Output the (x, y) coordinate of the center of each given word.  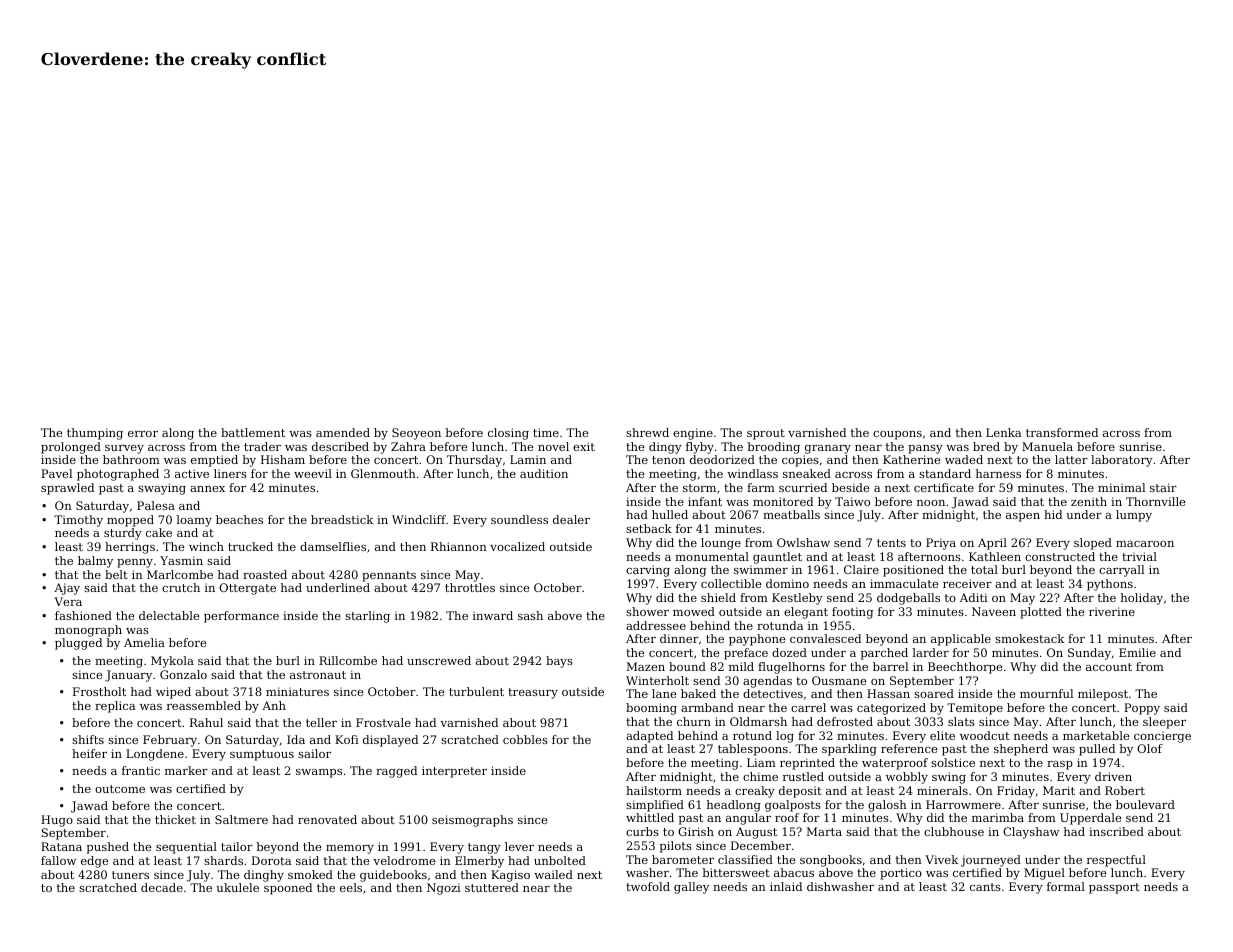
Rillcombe (348, 660)
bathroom (131, 459)
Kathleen (995, 556)
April (992, 544)
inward (493, 615)
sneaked (807, 473)
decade (162, 887)
